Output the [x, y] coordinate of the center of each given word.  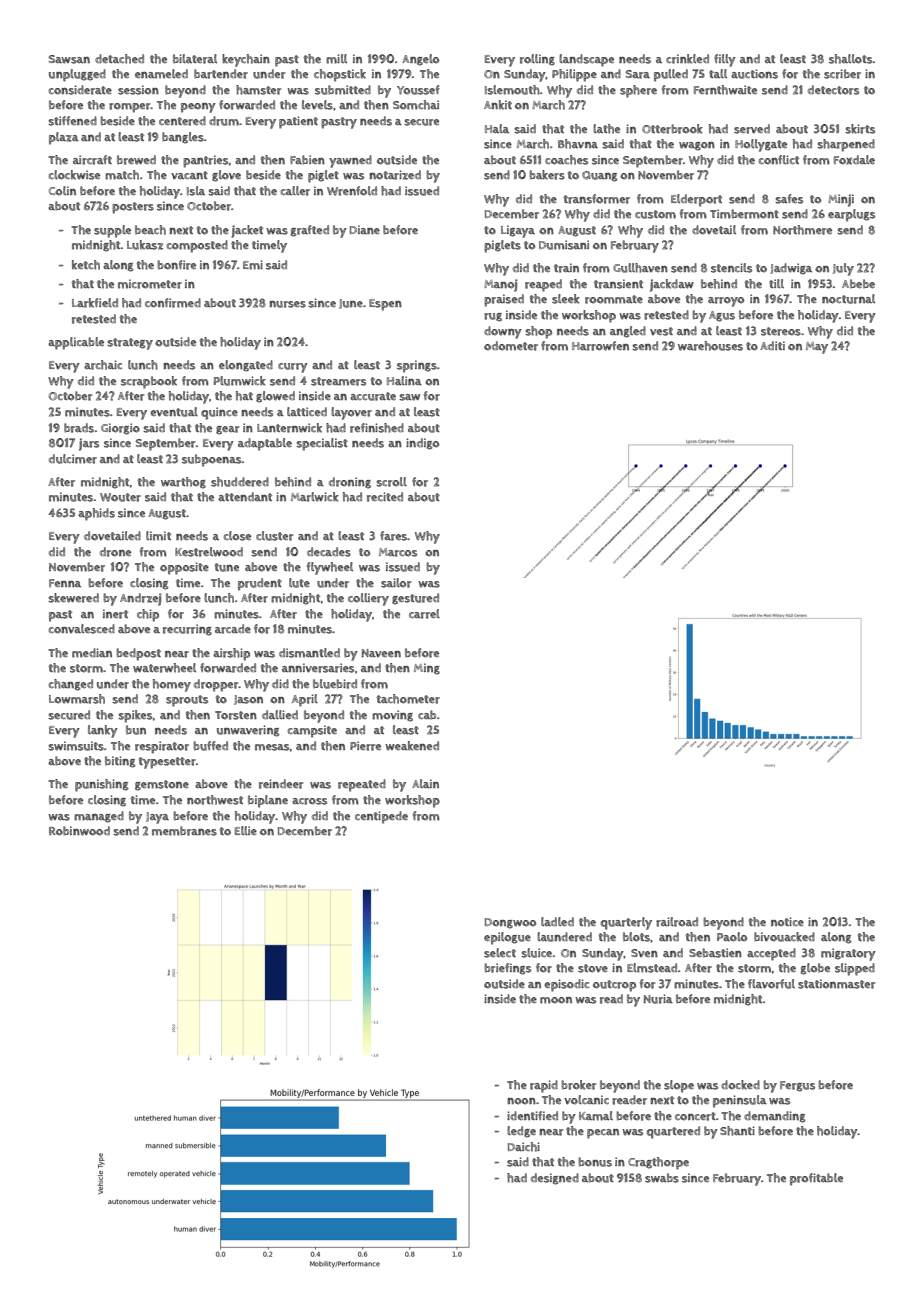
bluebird [335, 684]
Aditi [772, 345]
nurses [287, 304]
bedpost [138, 654]
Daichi [524, 1147]
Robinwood [79, 831]
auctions [754, 74]
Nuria [658, 999]
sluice [536, 953]
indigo [422, 444]
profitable [816, 1179]
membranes [184, 831]
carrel [424, 614]
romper [130, 108]
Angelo [420, 60]
